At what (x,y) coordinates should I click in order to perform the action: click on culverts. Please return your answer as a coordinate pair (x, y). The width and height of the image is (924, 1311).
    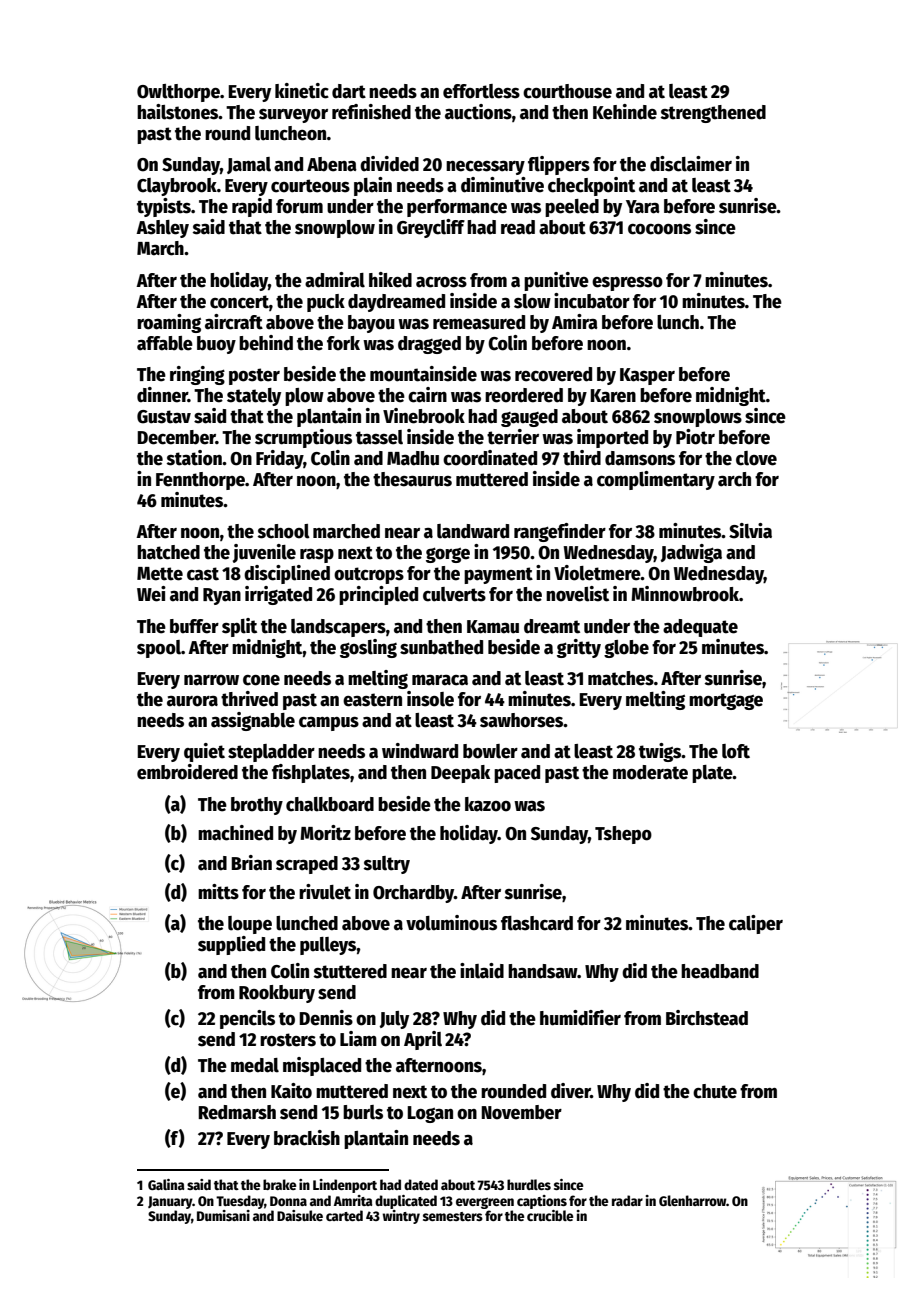
    Looking at the image, I should click on (454, 594).
